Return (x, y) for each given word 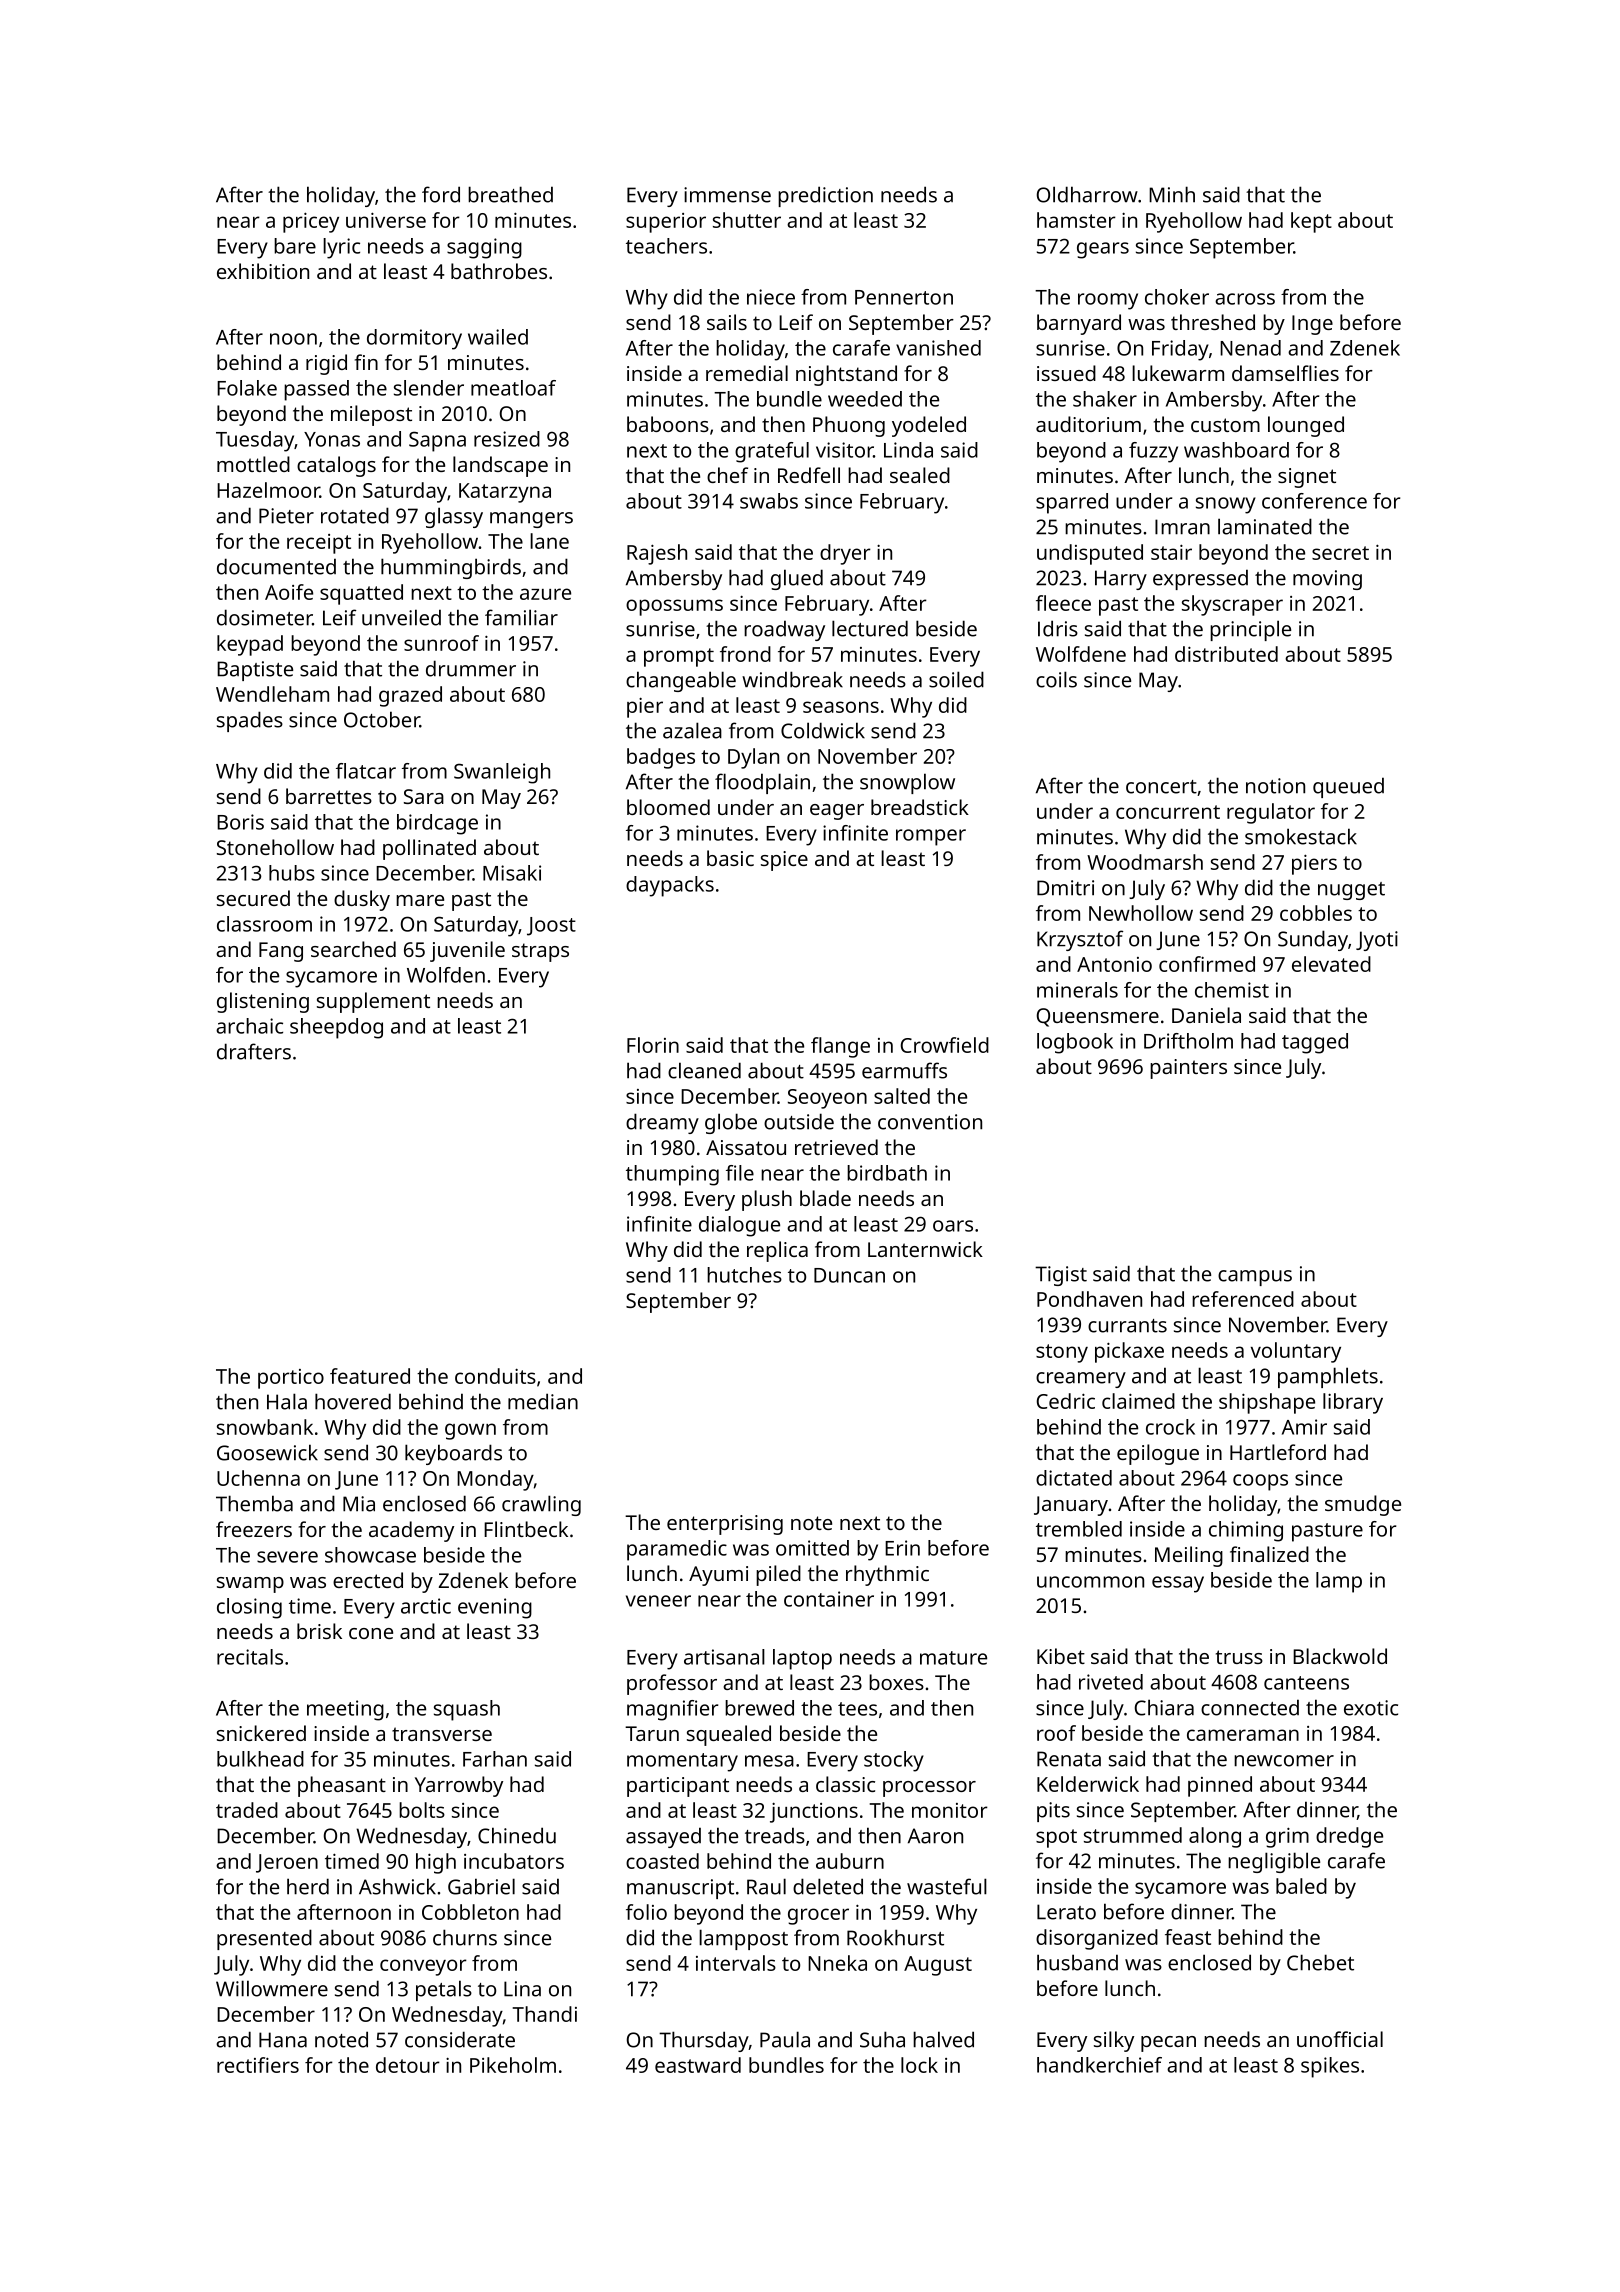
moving (1327, 580)
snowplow (907, 783)
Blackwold (1340, 1656)
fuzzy (1153, 452)
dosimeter (265, 617)
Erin (902, 1548)
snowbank (265, 1427)
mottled (253, 464)
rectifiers (258, 2065)
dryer (845, 554)
